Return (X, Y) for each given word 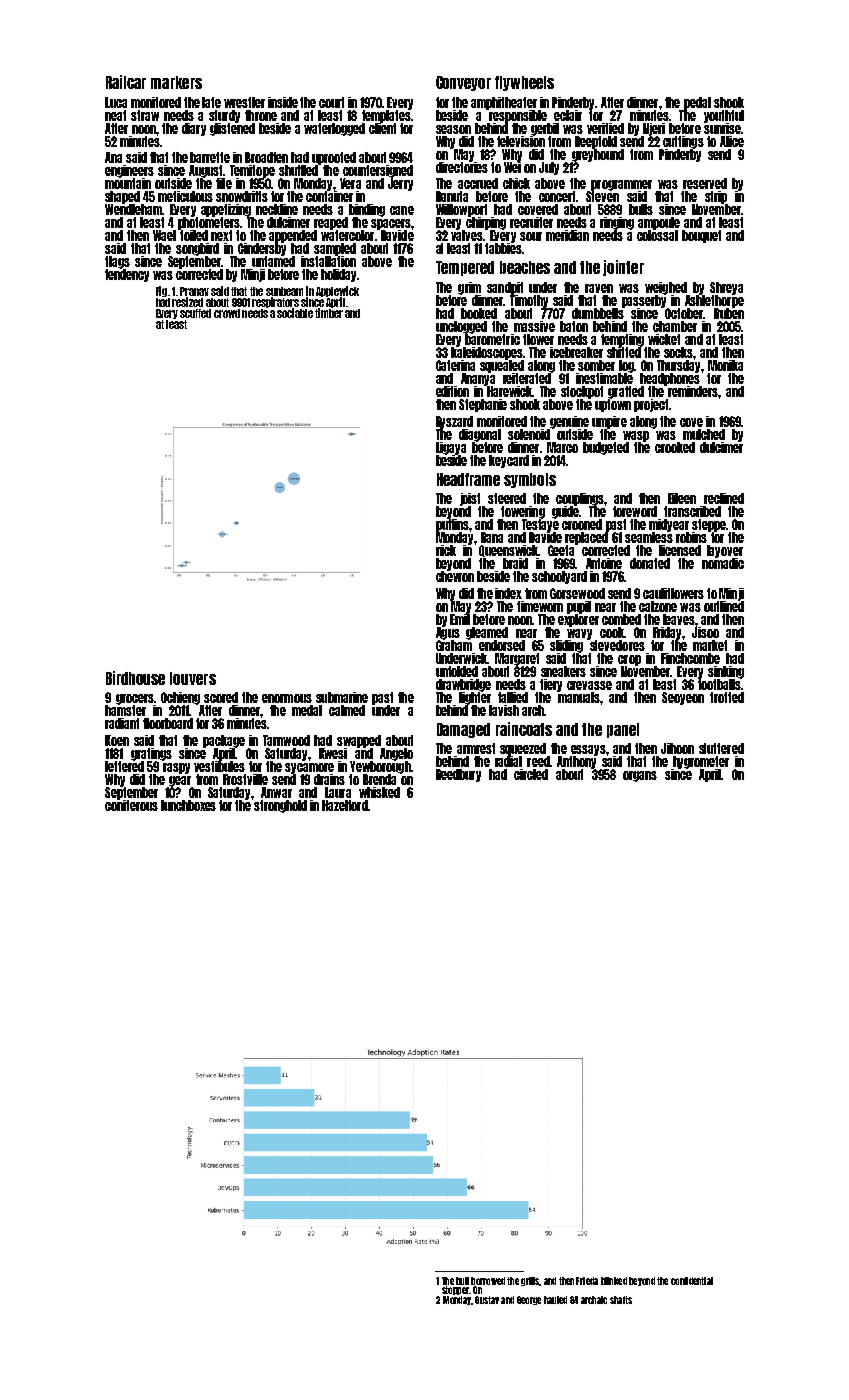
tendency (127, 276)
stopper (455, 1290)
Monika (725, 365)
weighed (666, 288)
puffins (452, 525)
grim (469, 288)
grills (530, 1281)
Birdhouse (135, 678)
